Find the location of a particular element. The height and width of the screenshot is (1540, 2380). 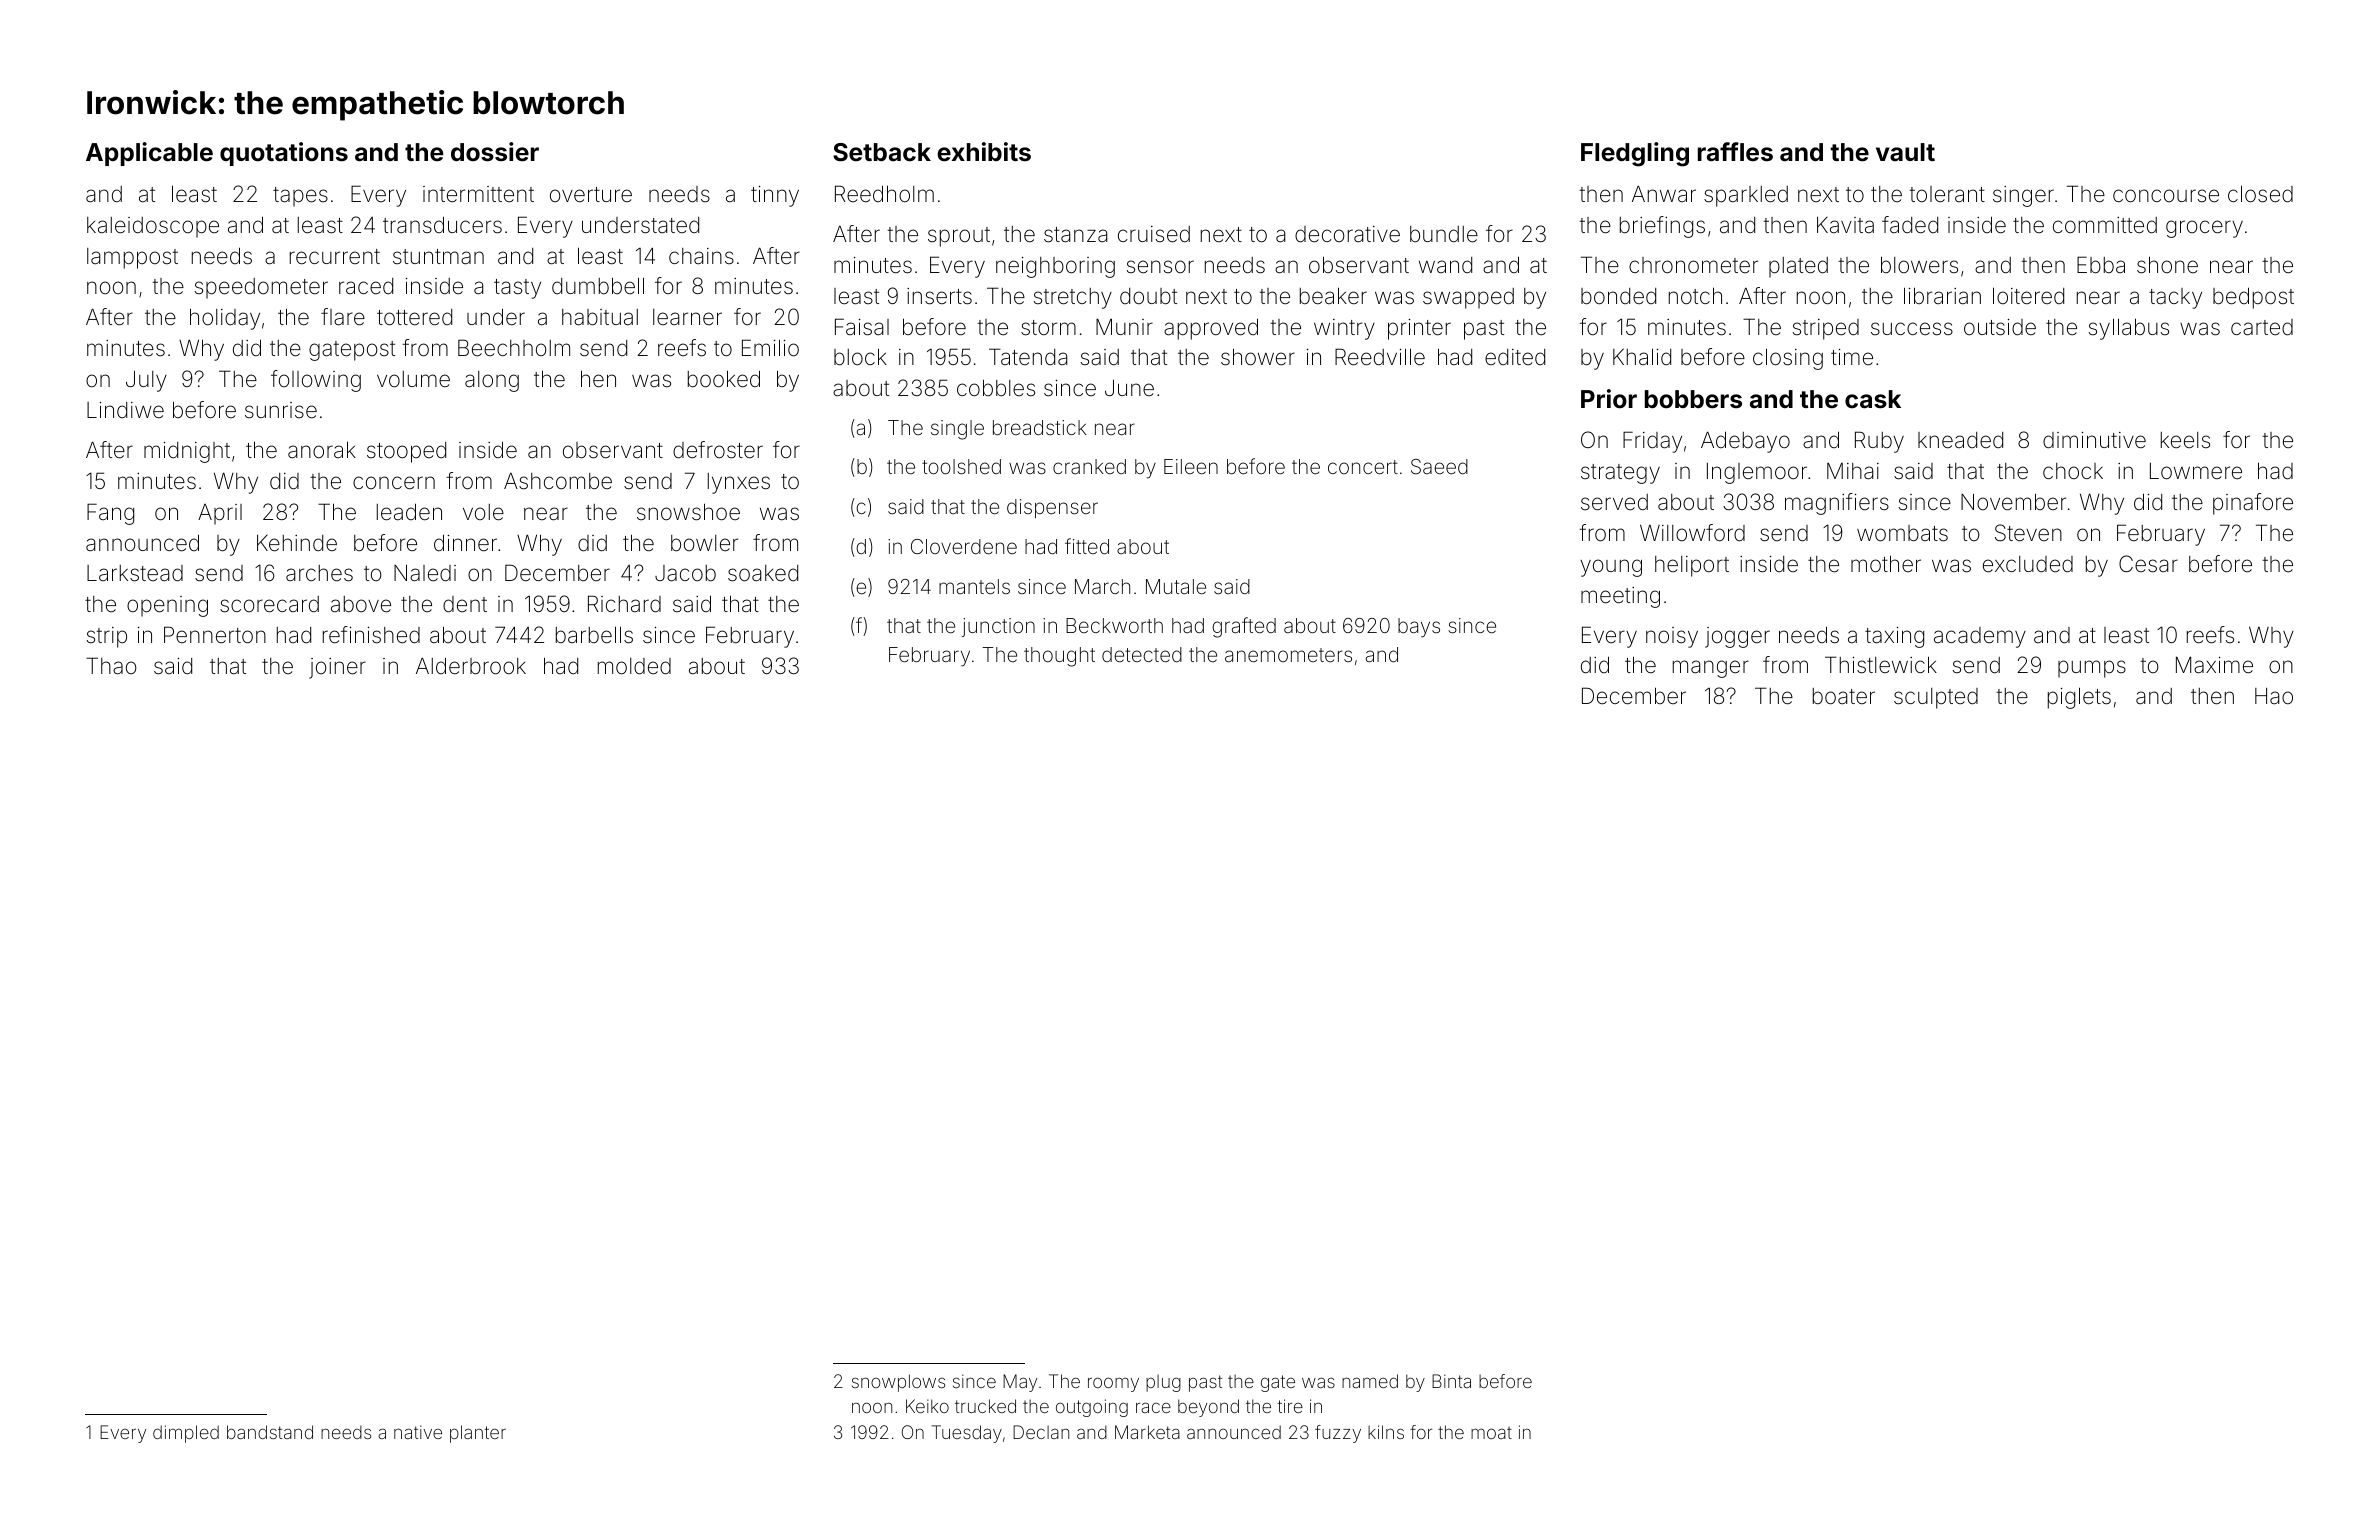

raffles is located at coordinates (1735, 152).
